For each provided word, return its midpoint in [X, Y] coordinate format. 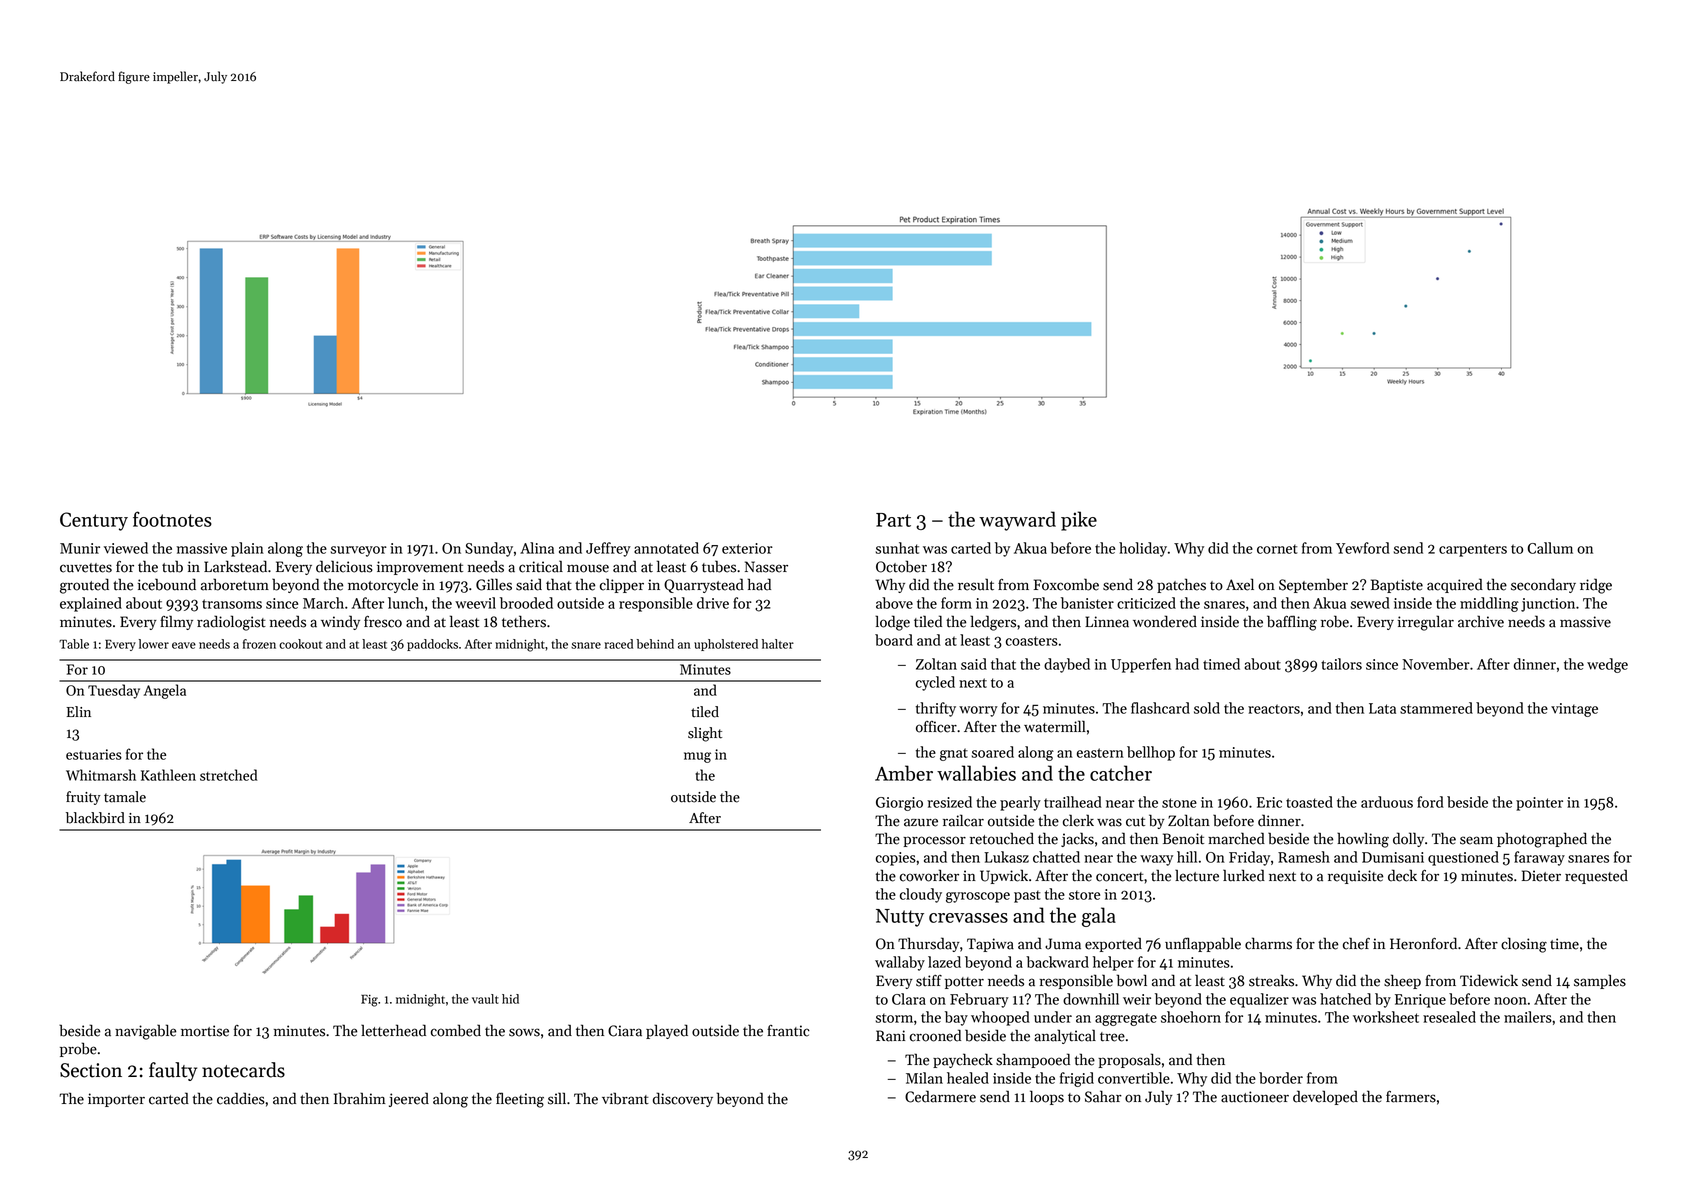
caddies [241, 1098]
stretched [228, 775]
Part [893, 520]
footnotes [172, 519]
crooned [935, 1035]
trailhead [1073, 802]
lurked [1244, 875]
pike [1079, 521]
